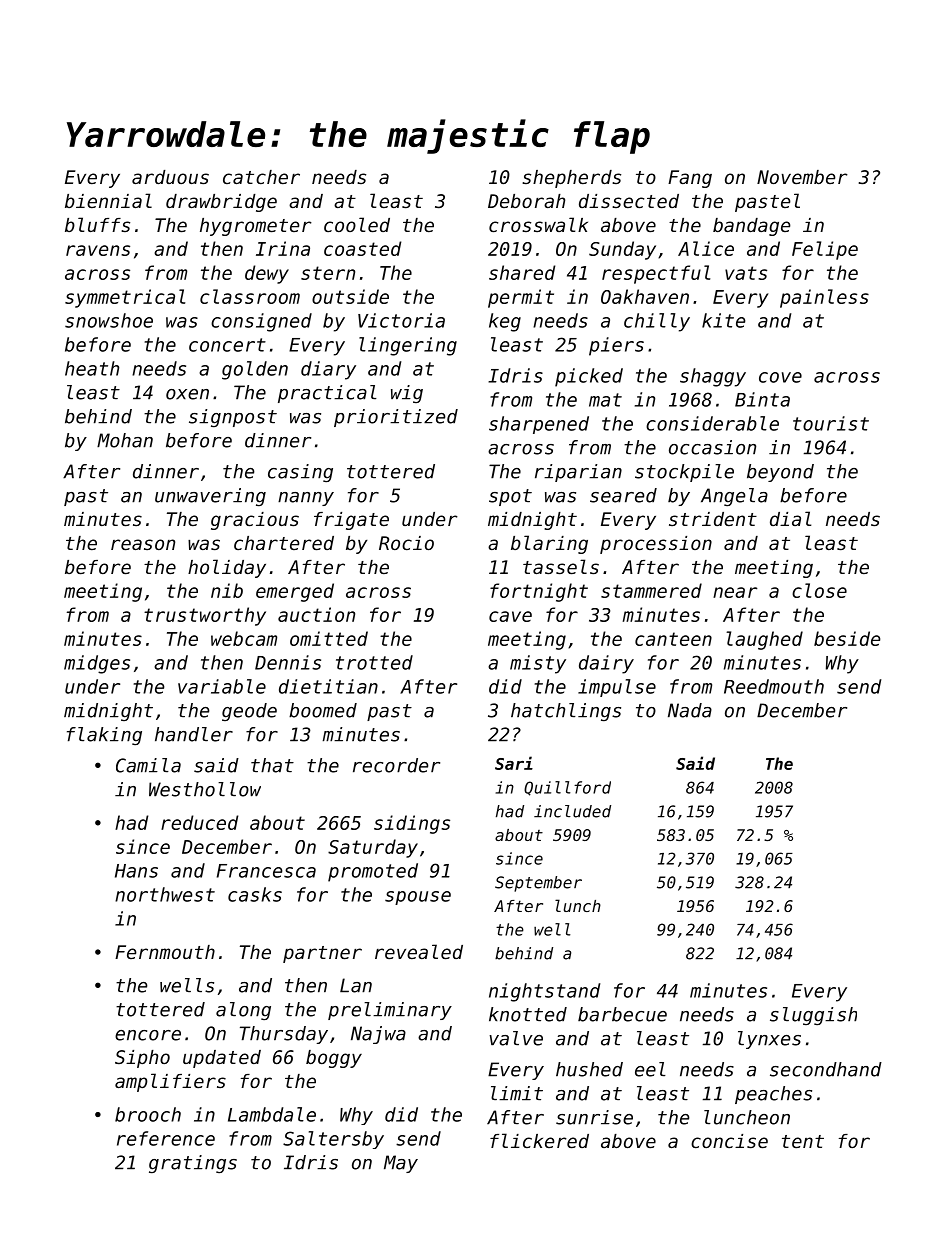  I want to click on Hans, so click(136, 871).
